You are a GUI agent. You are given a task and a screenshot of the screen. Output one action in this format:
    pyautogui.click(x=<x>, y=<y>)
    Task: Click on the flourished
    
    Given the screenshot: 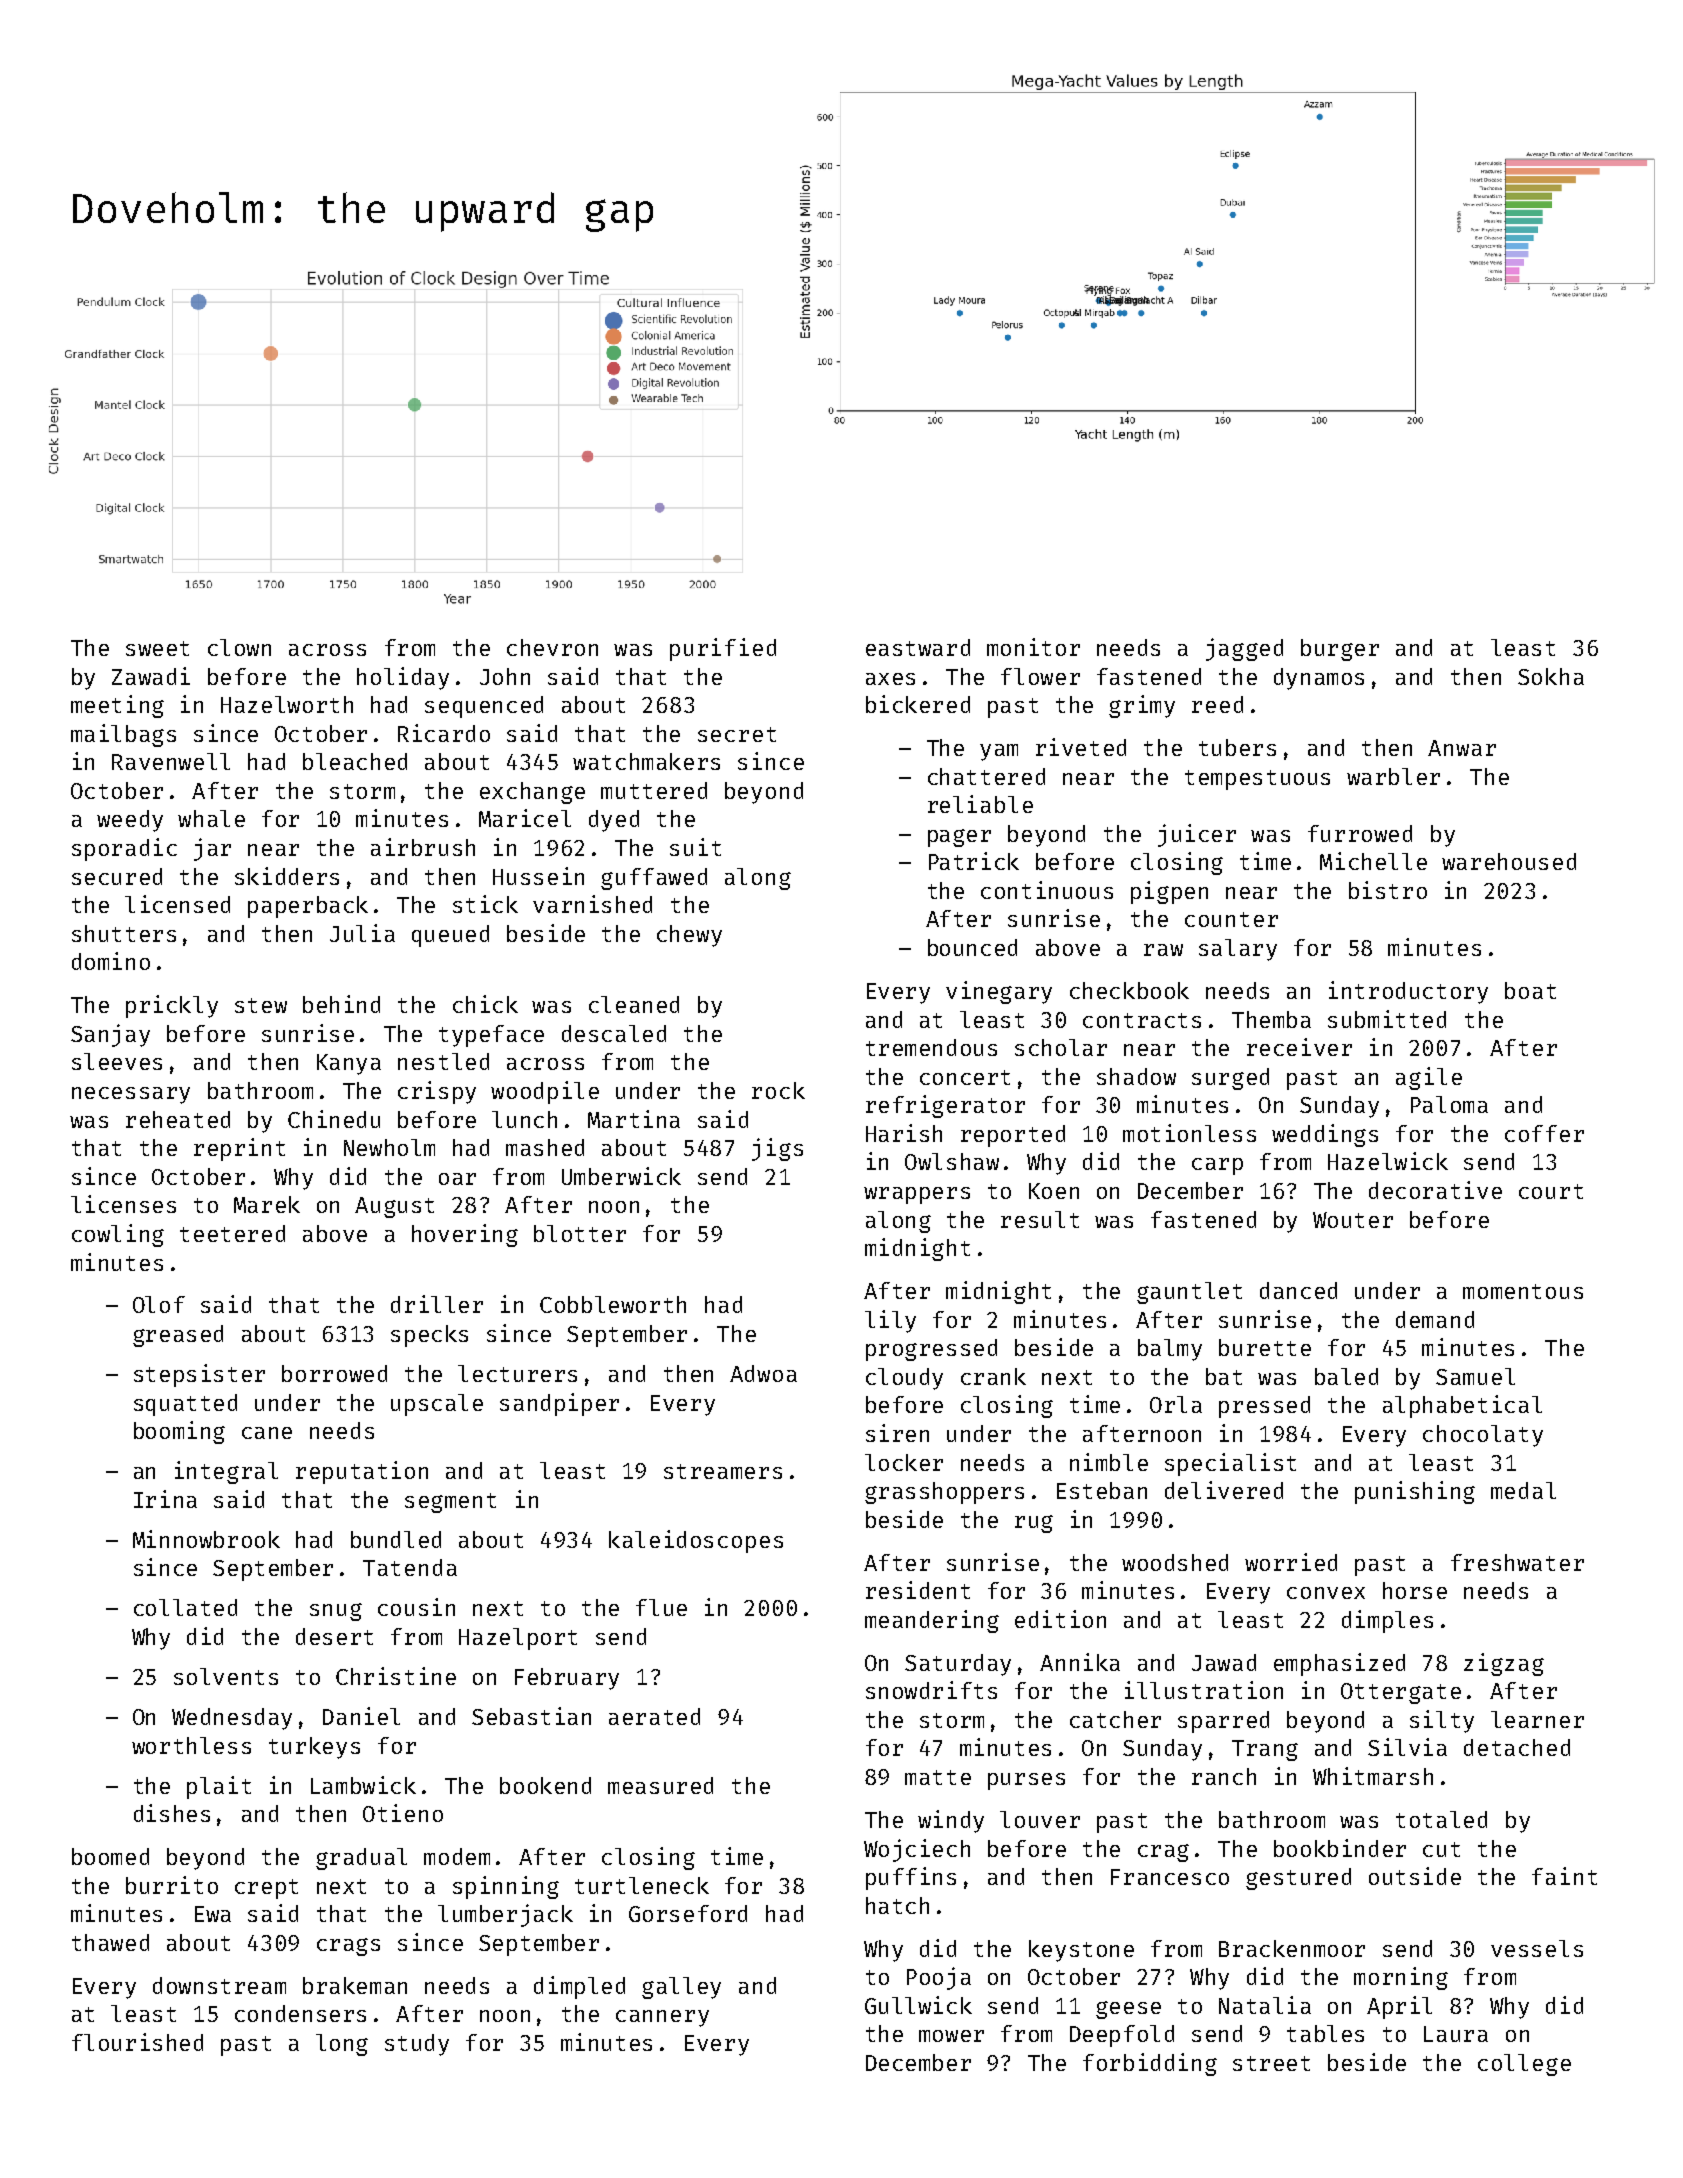 What is the action you would take?
    pyautogui.click(x=137, y=2042)
